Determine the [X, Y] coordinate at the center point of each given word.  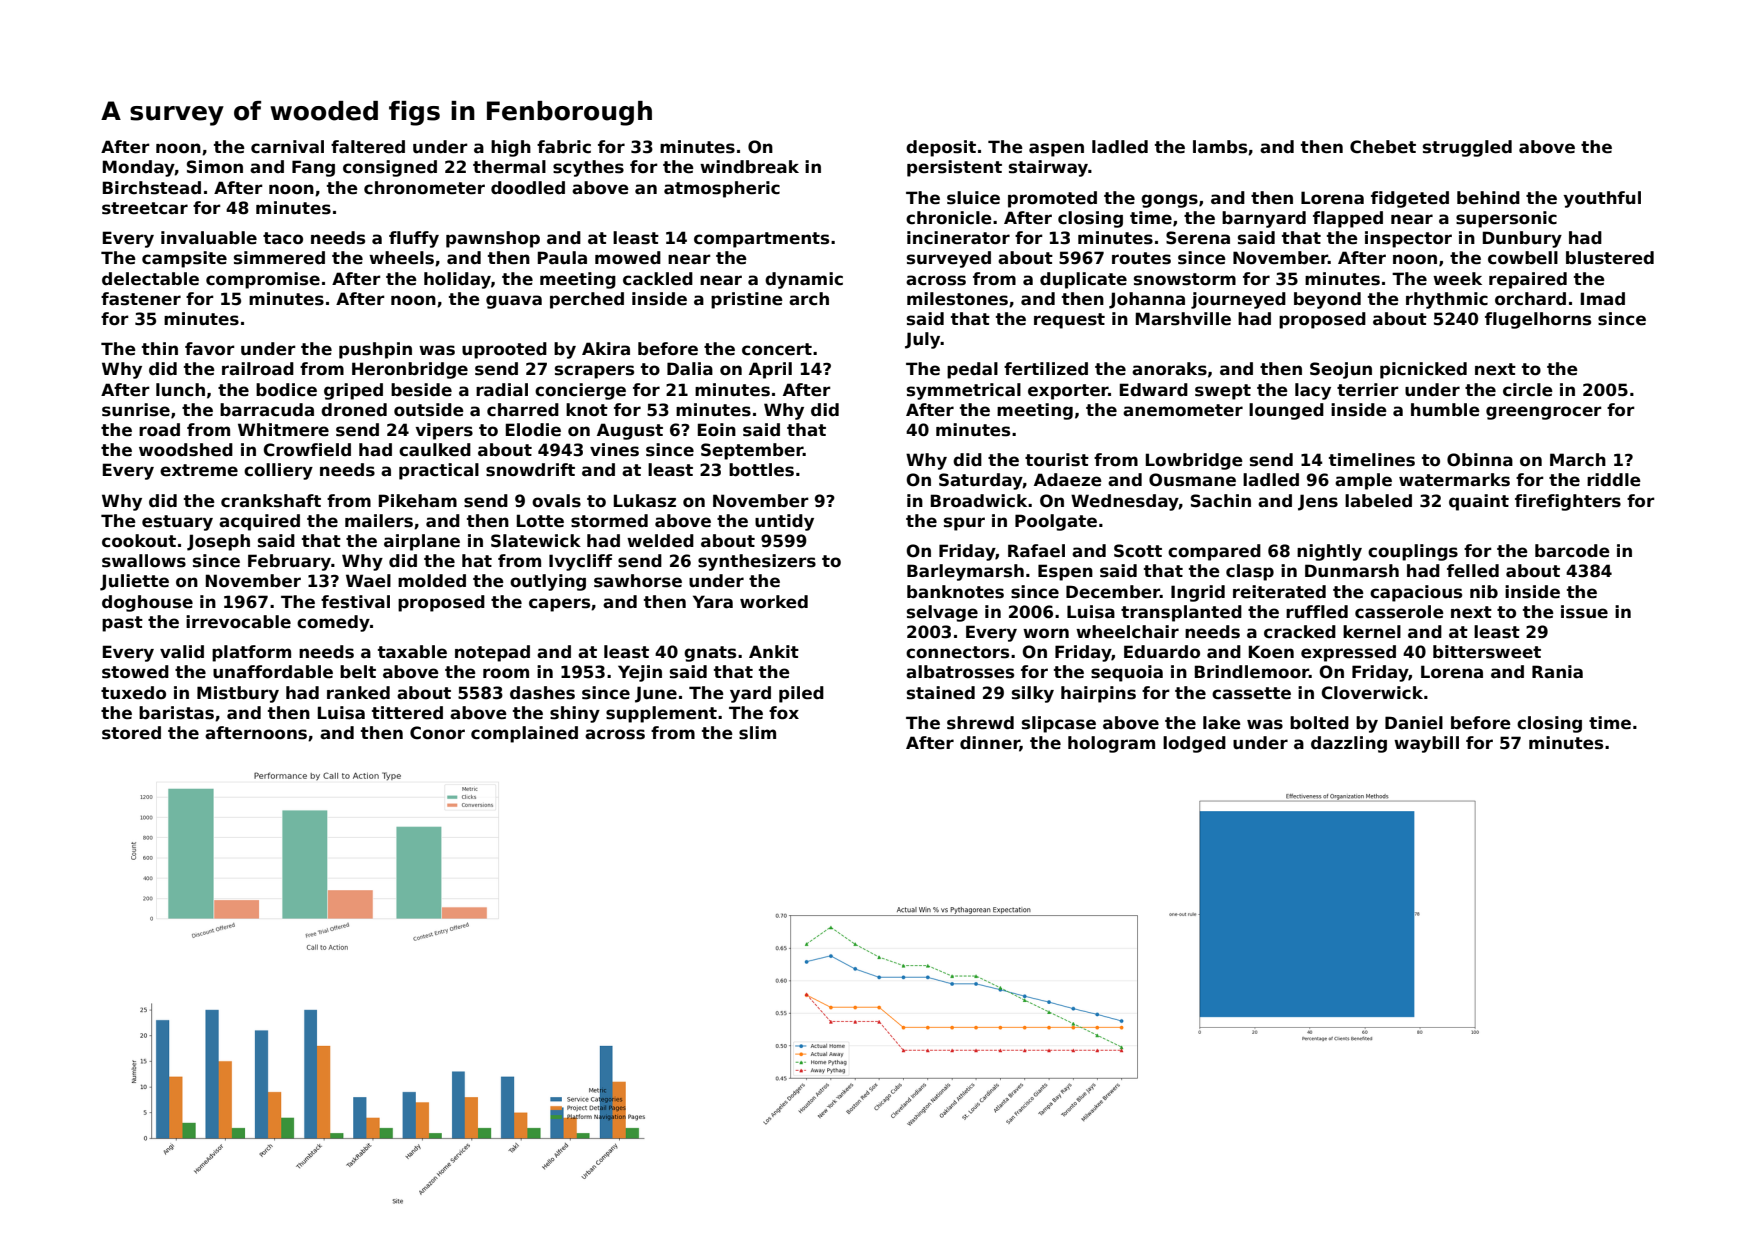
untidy [784, 522]
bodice [286, 390]
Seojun [1341, 370]
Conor [437, 733]
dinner [990, 744]
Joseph [218, 542]
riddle [1614, 480]
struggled [1467, 148]
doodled [528, 188]
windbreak [749, 167]
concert [777, 349]
